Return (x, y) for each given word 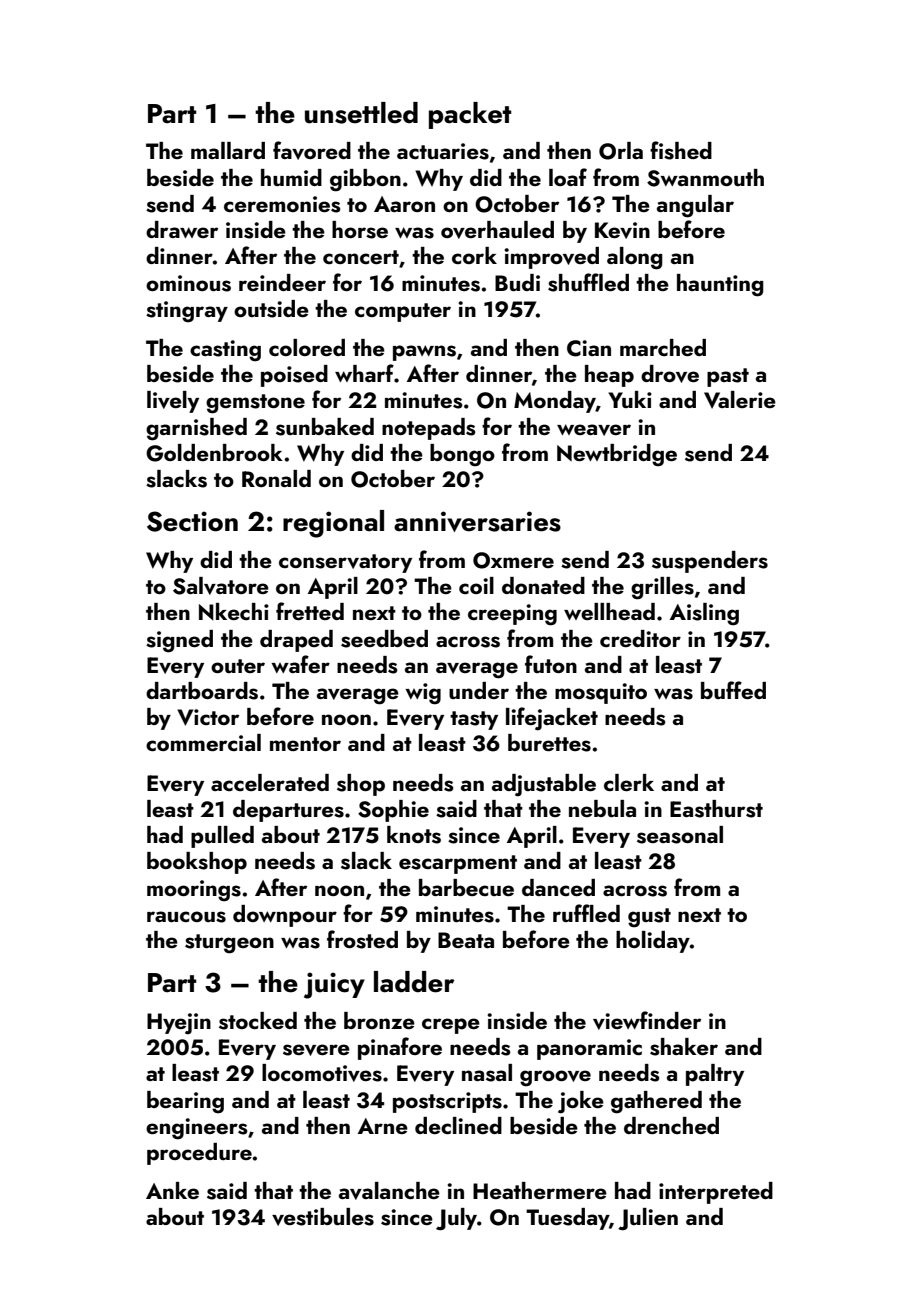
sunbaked (325, 427)
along (635, 258)
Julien (648, 1219)
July (456, 1219)
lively (173, 402)
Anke (172, 1190)
